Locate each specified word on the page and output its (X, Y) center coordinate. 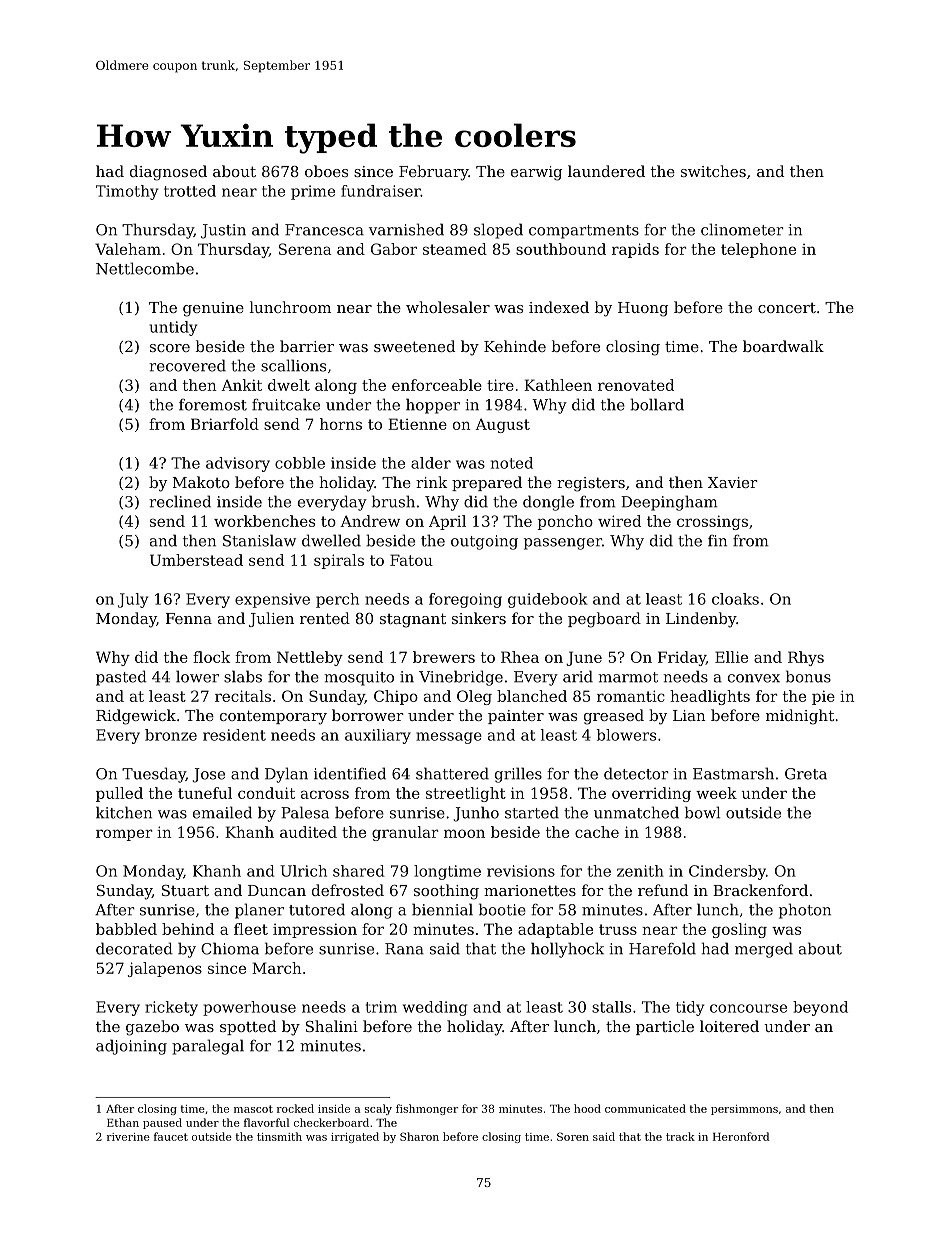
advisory (238, 464)
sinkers (479, 618)
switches (713, 171)
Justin (223, 231)
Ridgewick (136, 717)
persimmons (744, 1110)
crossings (712, 522)
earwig (536, 173)
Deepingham (669, 503)
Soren (573, 1136)
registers (591, 484)
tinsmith (279, 1136)
